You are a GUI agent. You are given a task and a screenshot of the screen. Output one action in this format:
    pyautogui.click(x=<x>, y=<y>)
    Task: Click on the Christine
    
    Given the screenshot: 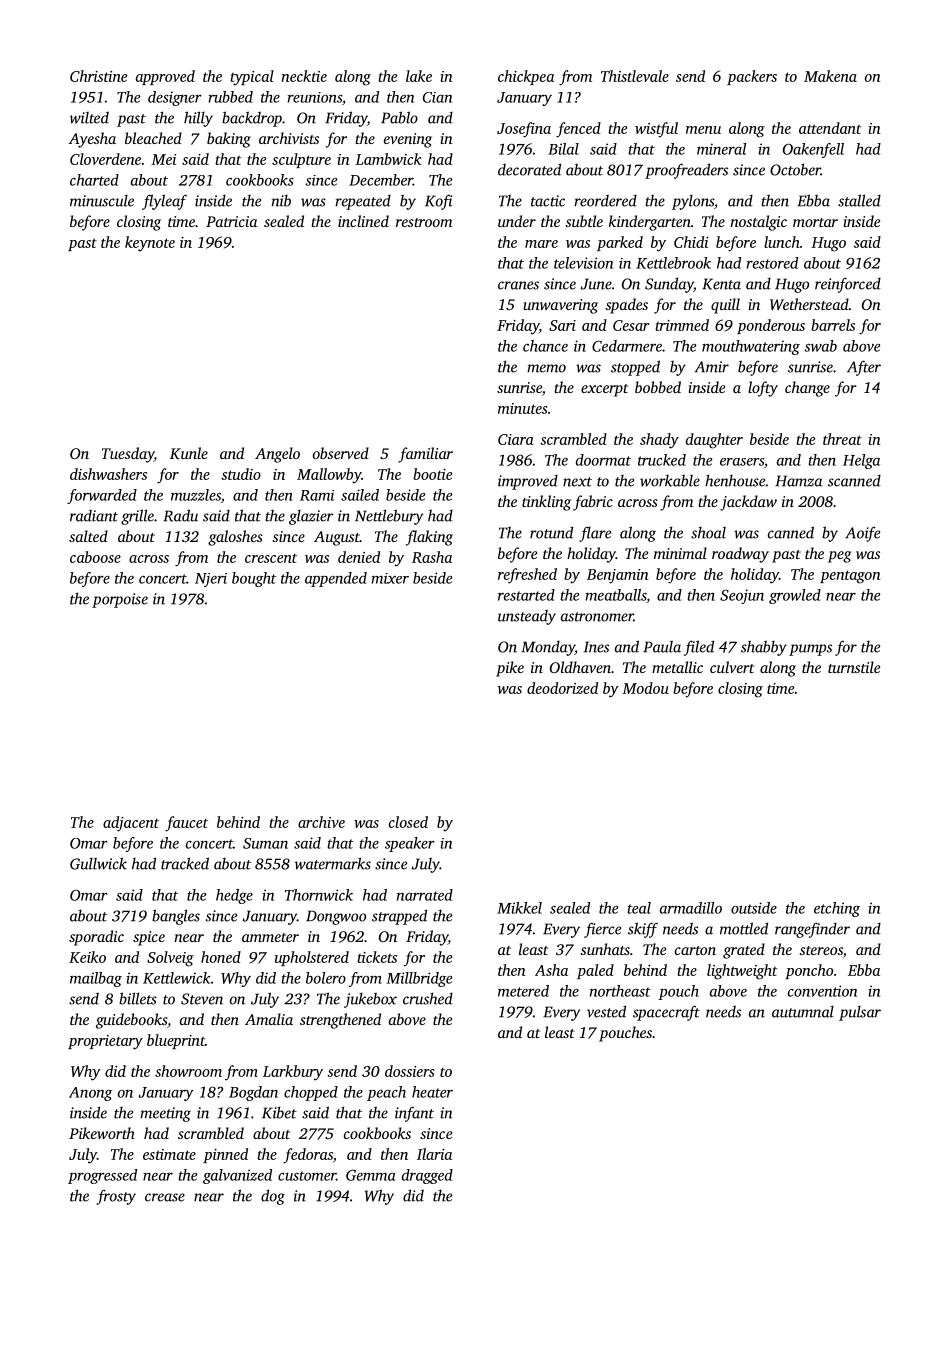 What is the action you would take?
    pyautogui.click(x=98, y=76)
